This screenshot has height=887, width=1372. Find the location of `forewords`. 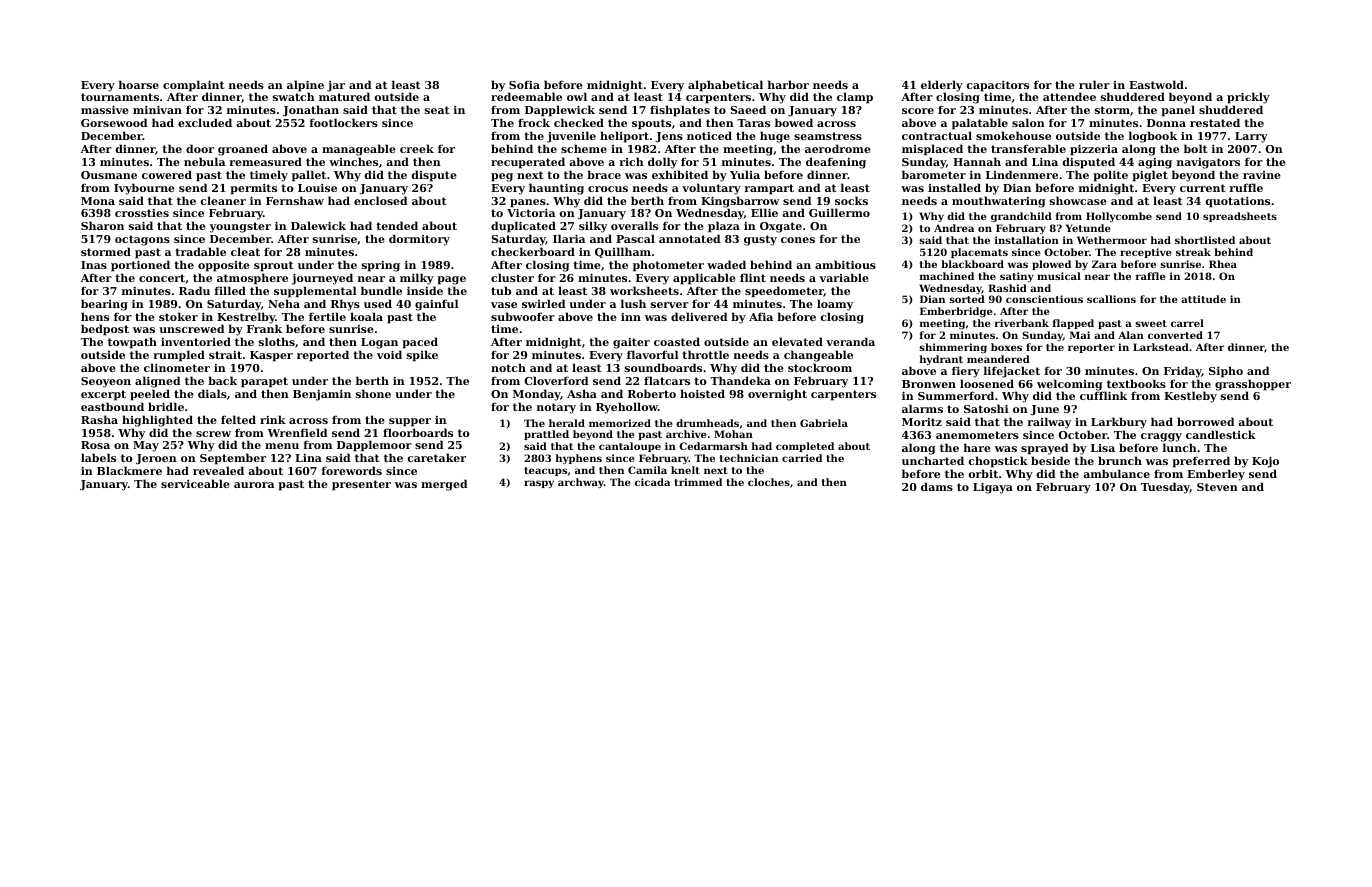

forewords is located at coordinates (351, 470).
